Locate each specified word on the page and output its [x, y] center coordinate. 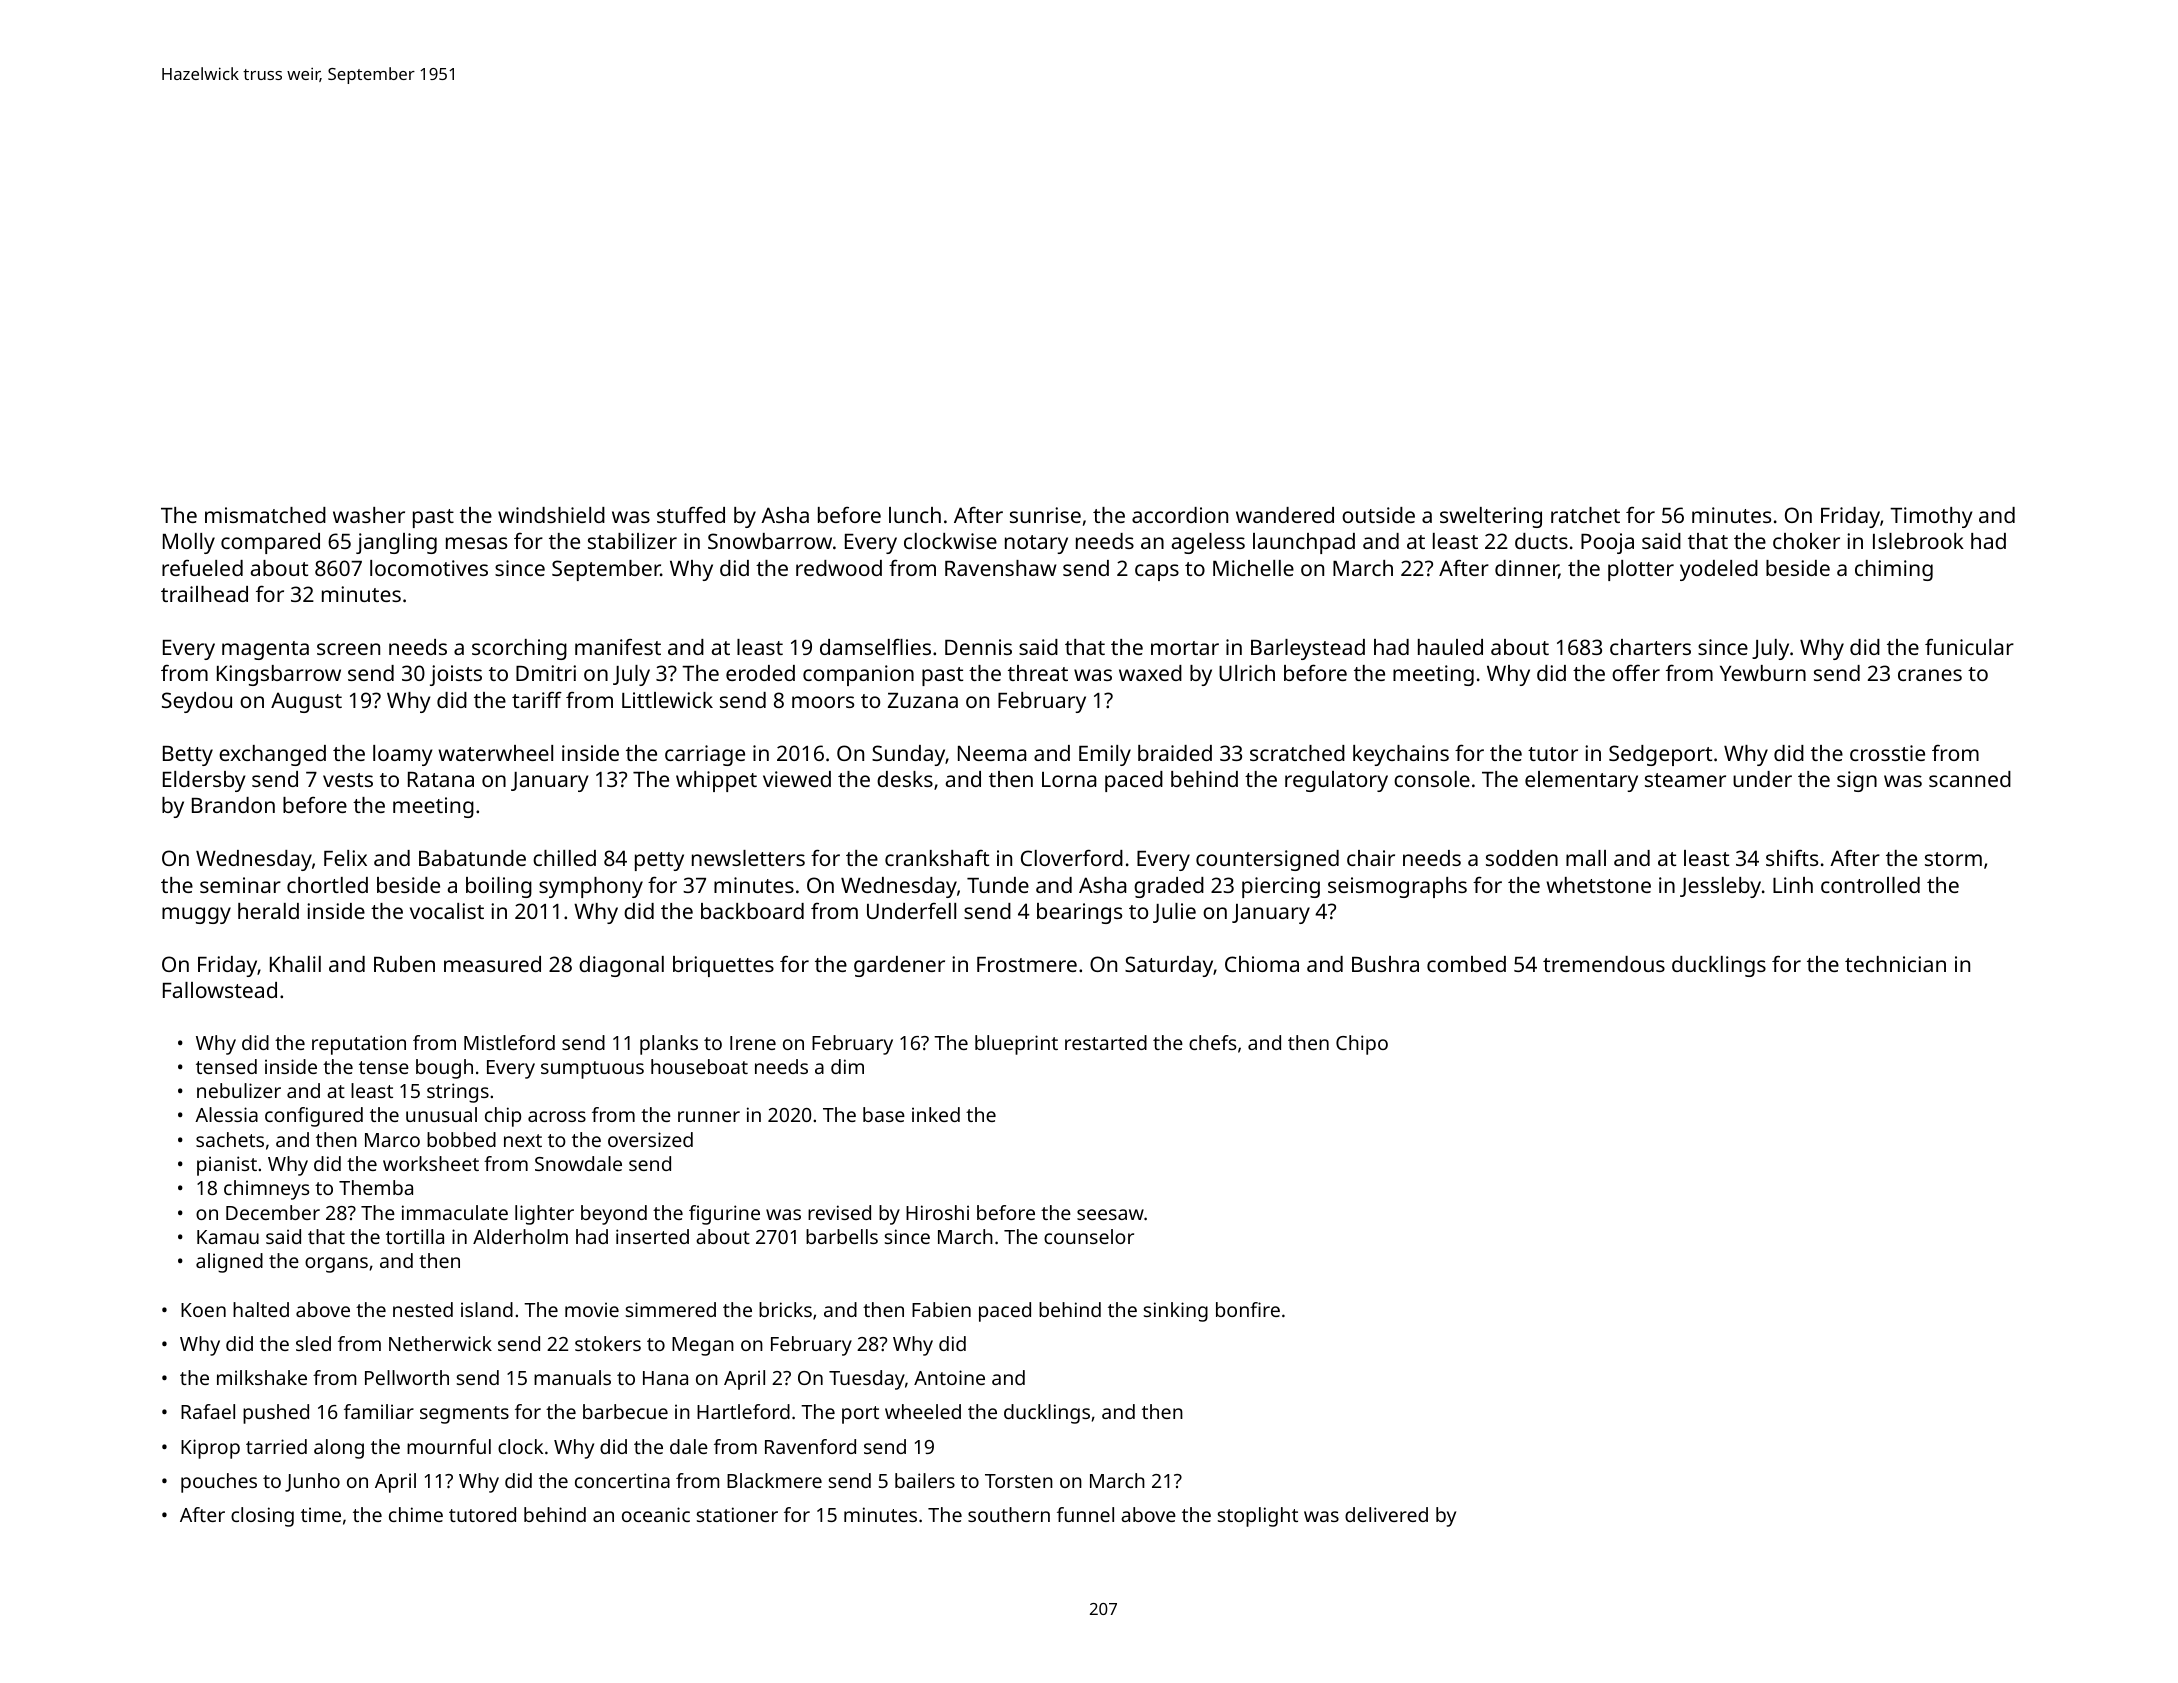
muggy [196, 915]
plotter [1641, 570]
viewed [797, 779]
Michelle [1253, 568]
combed [1466, 964]
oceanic [656, 1514]
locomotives [429, 568]
